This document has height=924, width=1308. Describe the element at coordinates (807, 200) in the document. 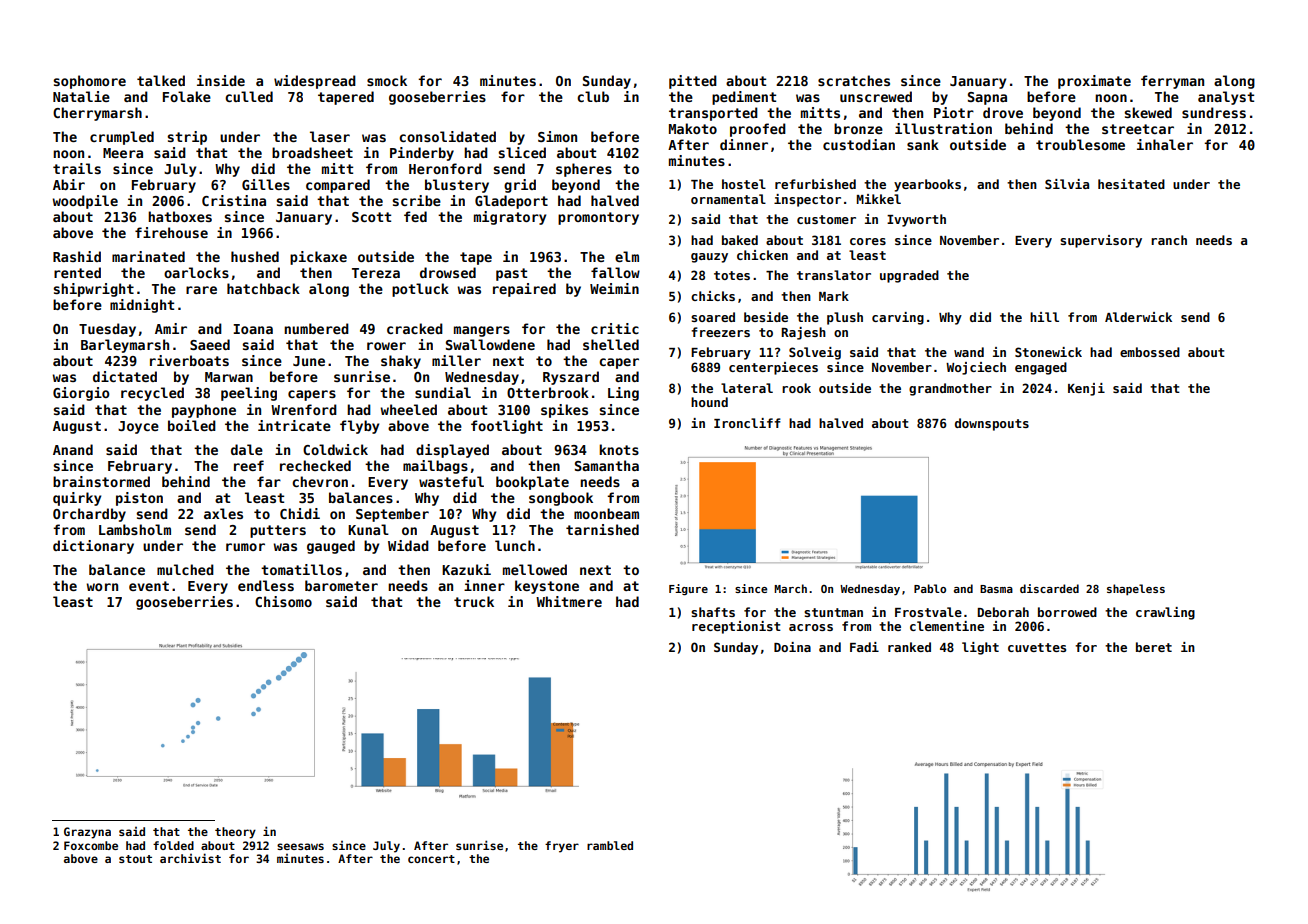

I see `inspector` at that location.
